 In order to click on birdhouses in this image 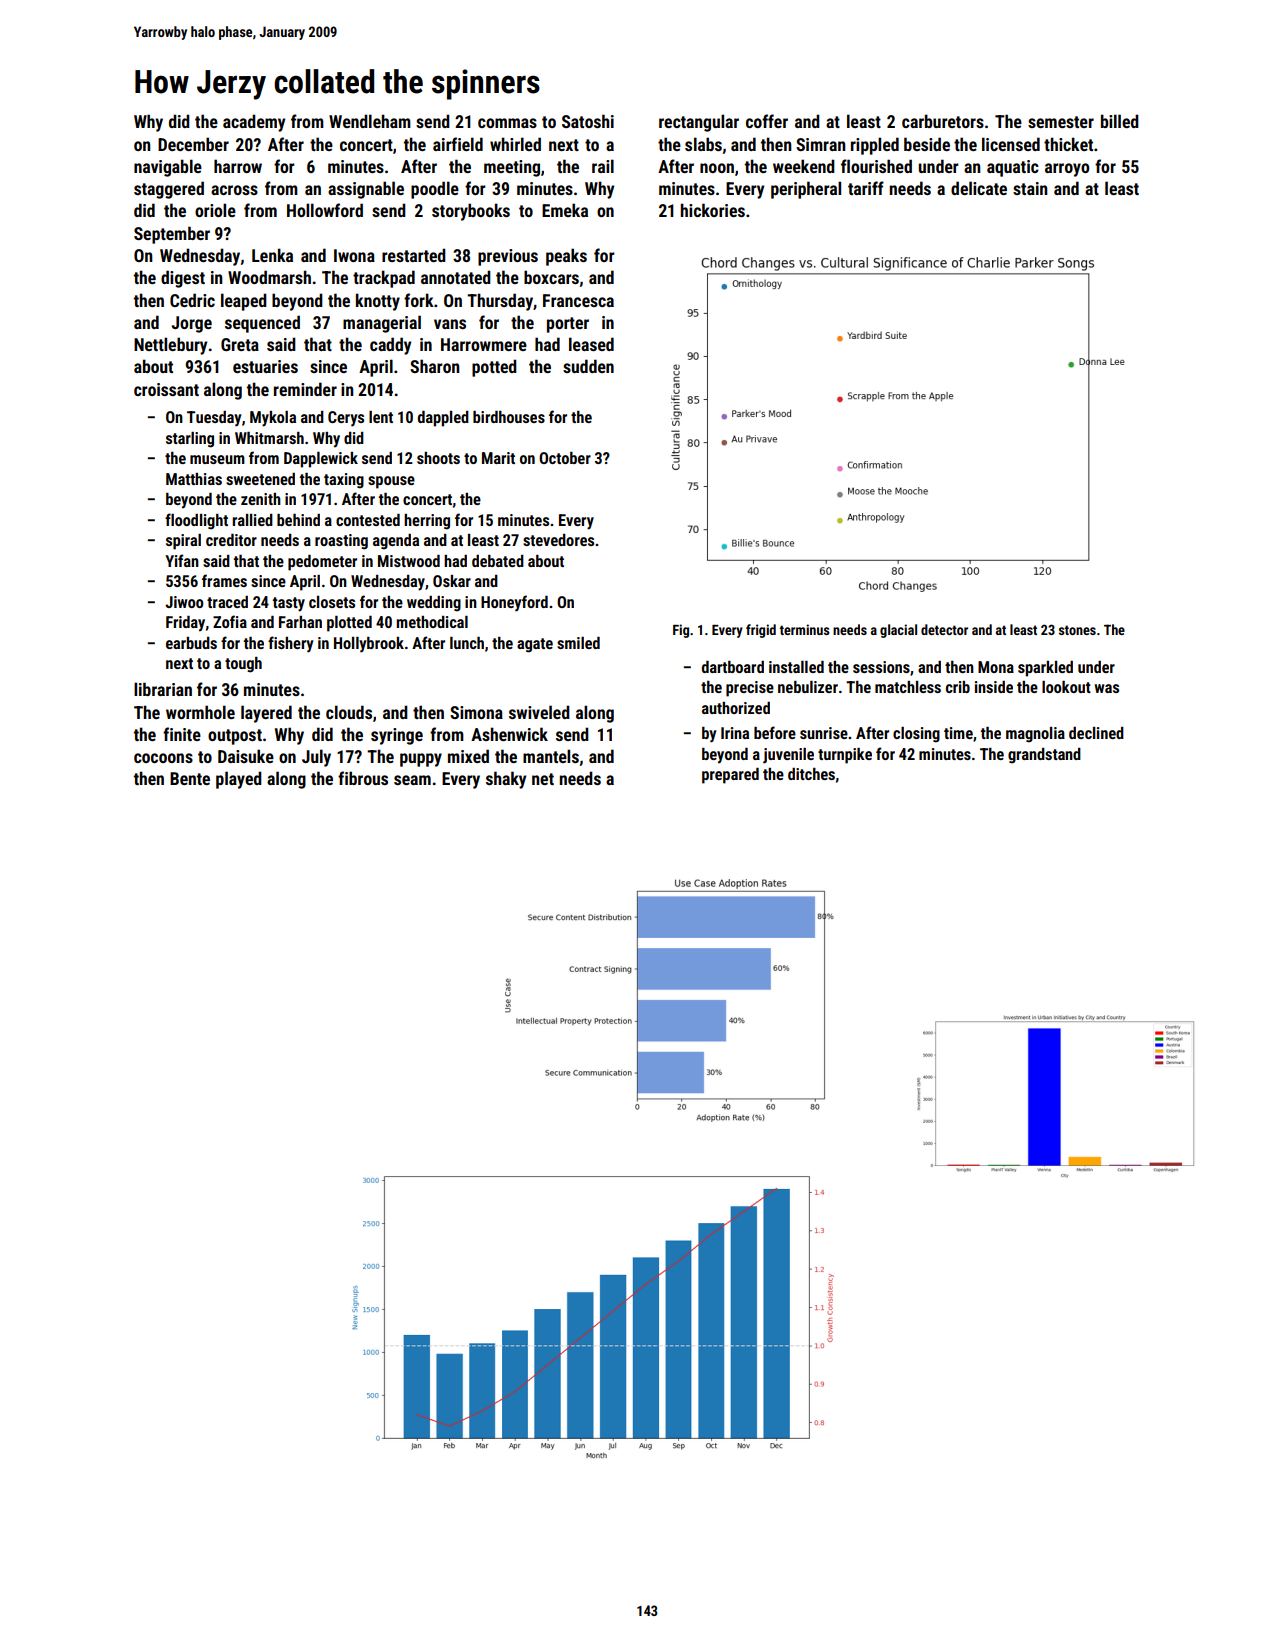, I will do `click(509, 417)`.
